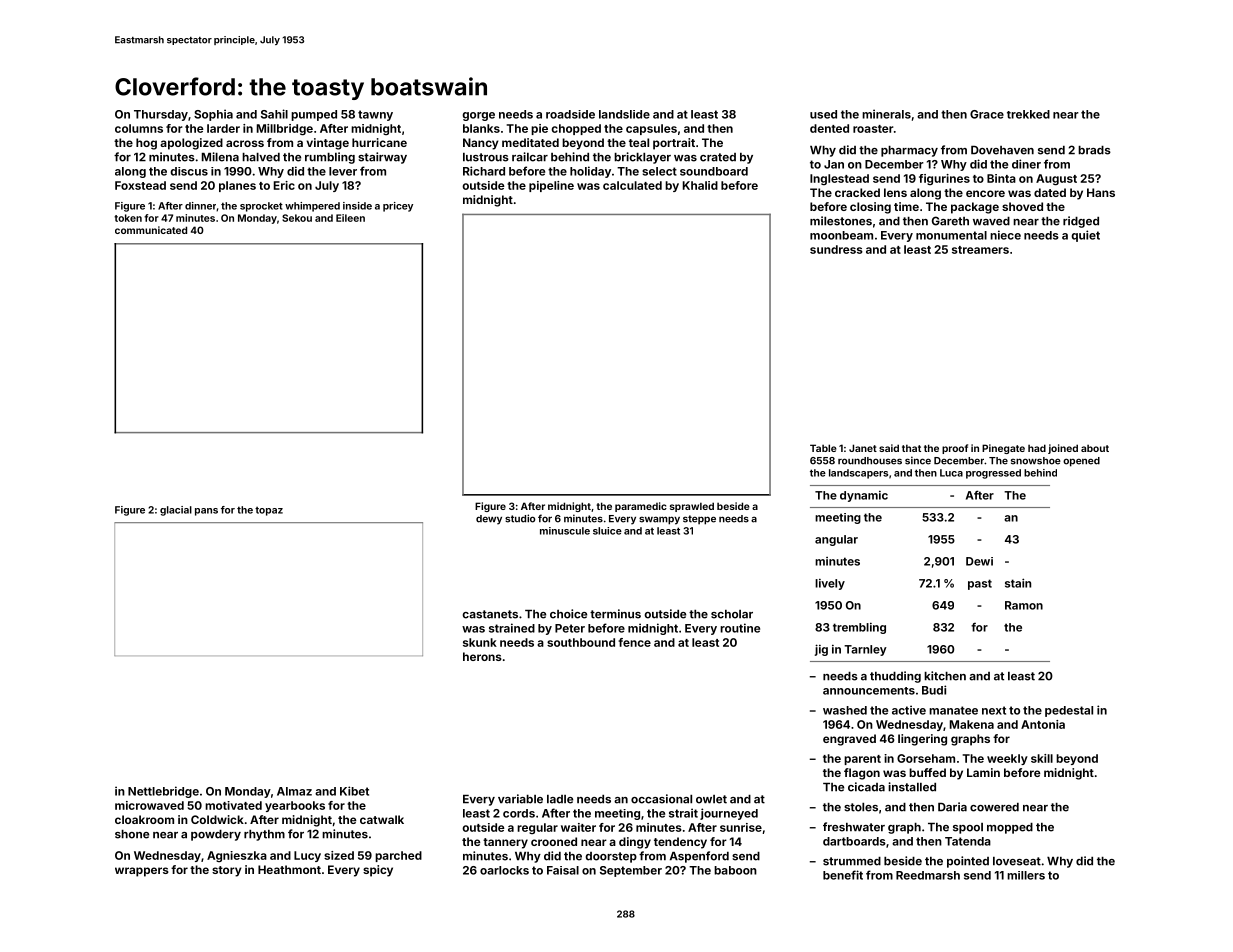 The height and width of the document is (952, 1233). What do you see at coordinates (624, 114) in the document?
I see `landslide` at bounding box center [624, 114].
